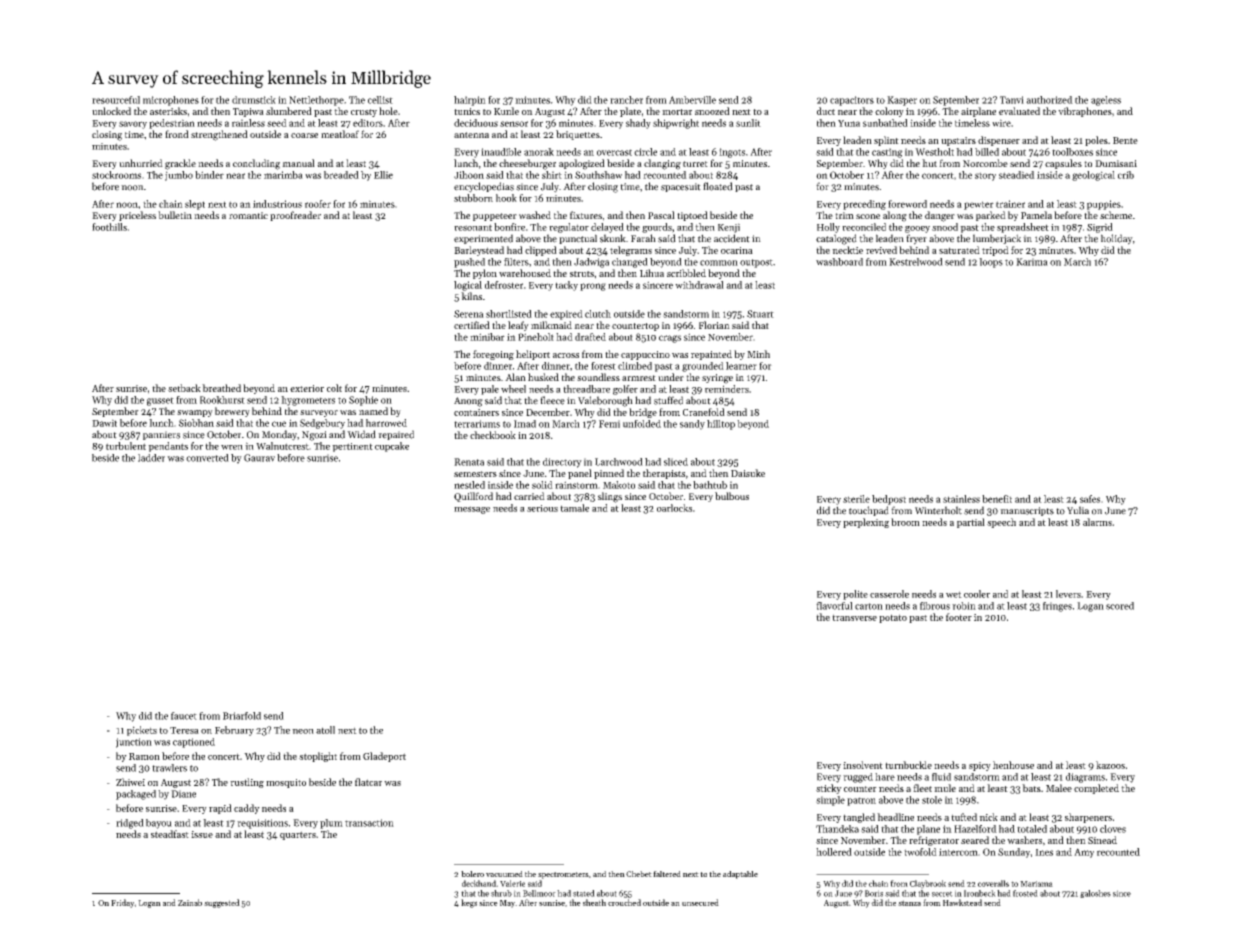  Describe the element at coordinates (909, 903) in the screenshot. I see `stanza` at that location.
